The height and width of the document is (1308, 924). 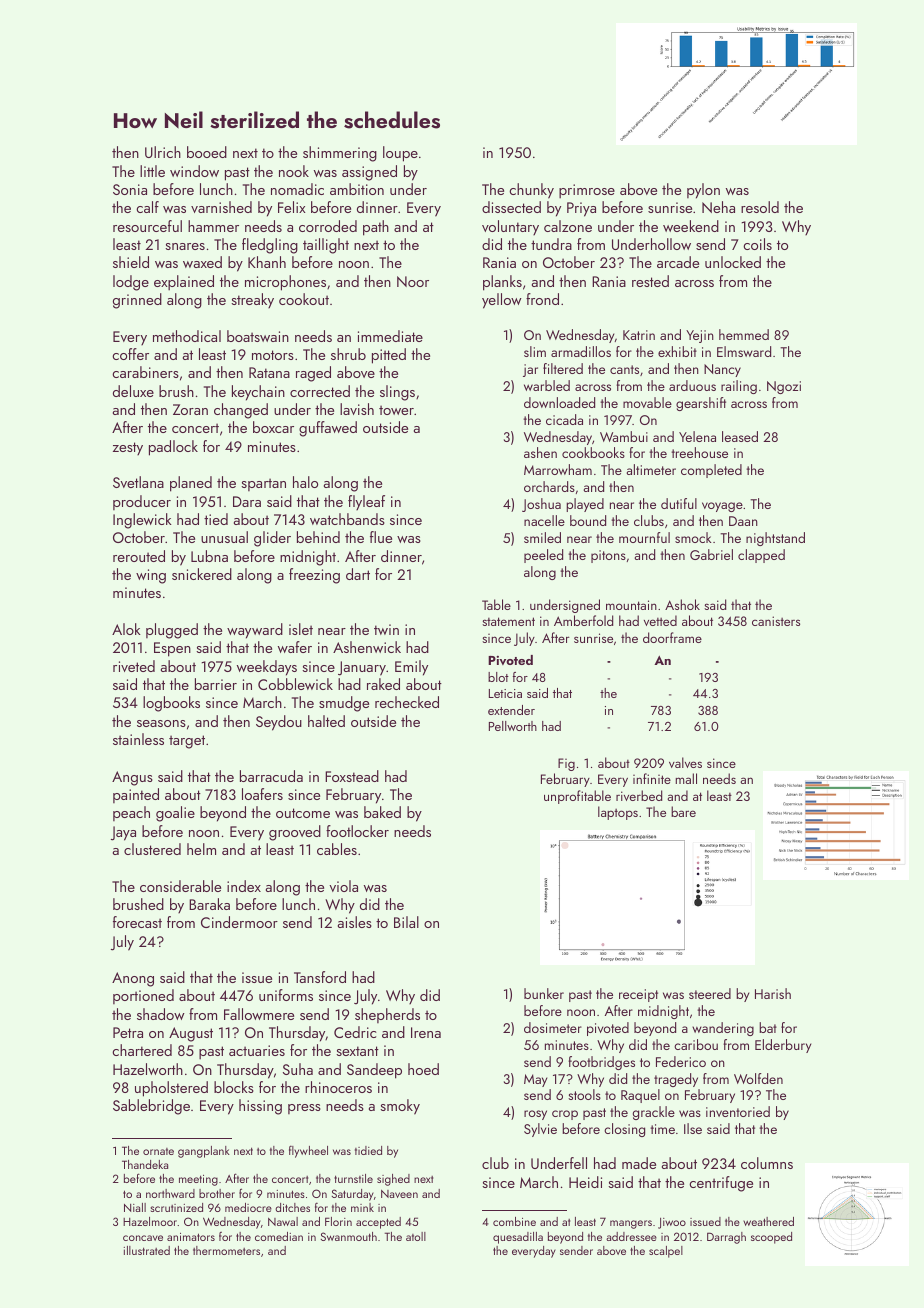 I want to click on Marrowham, so click(x=558, y=469).
